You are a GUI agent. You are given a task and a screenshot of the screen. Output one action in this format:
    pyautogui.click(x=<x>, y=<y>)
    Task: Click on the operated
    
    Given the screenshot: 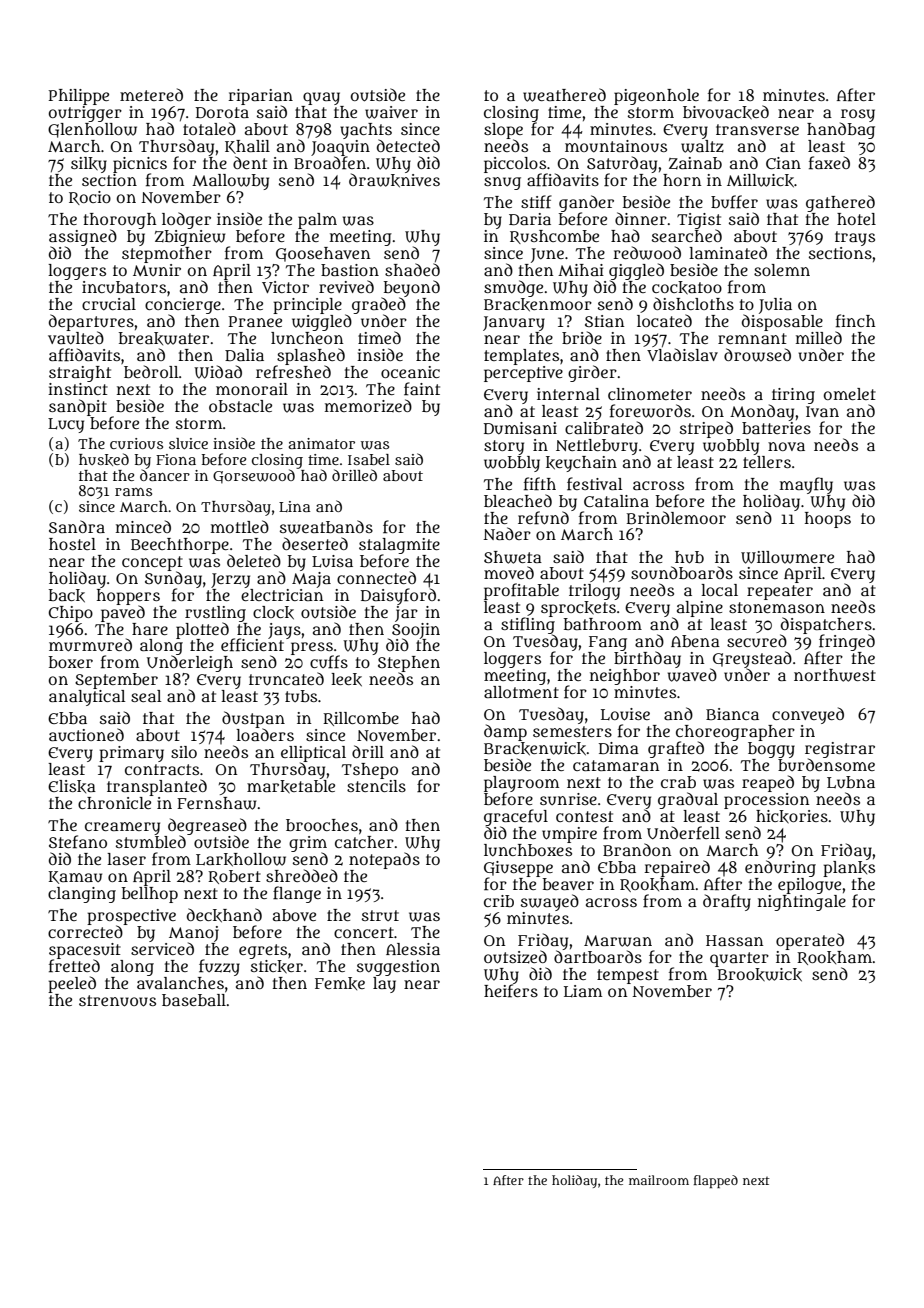 What is the action you would take?
    pyautogui.click(x=810, y=941)
